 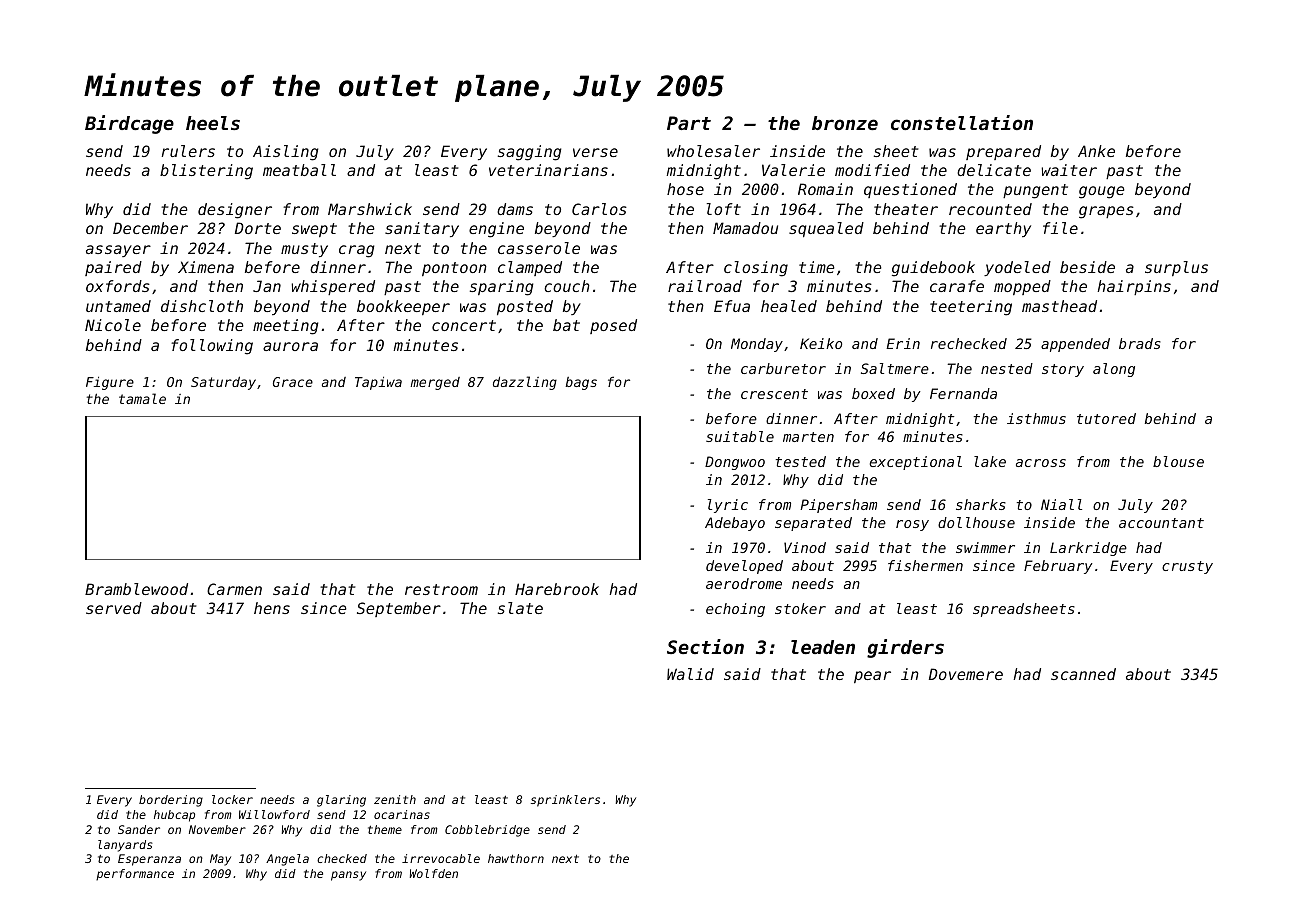 I want to click on crusty, so click(x=1187, y=567).
